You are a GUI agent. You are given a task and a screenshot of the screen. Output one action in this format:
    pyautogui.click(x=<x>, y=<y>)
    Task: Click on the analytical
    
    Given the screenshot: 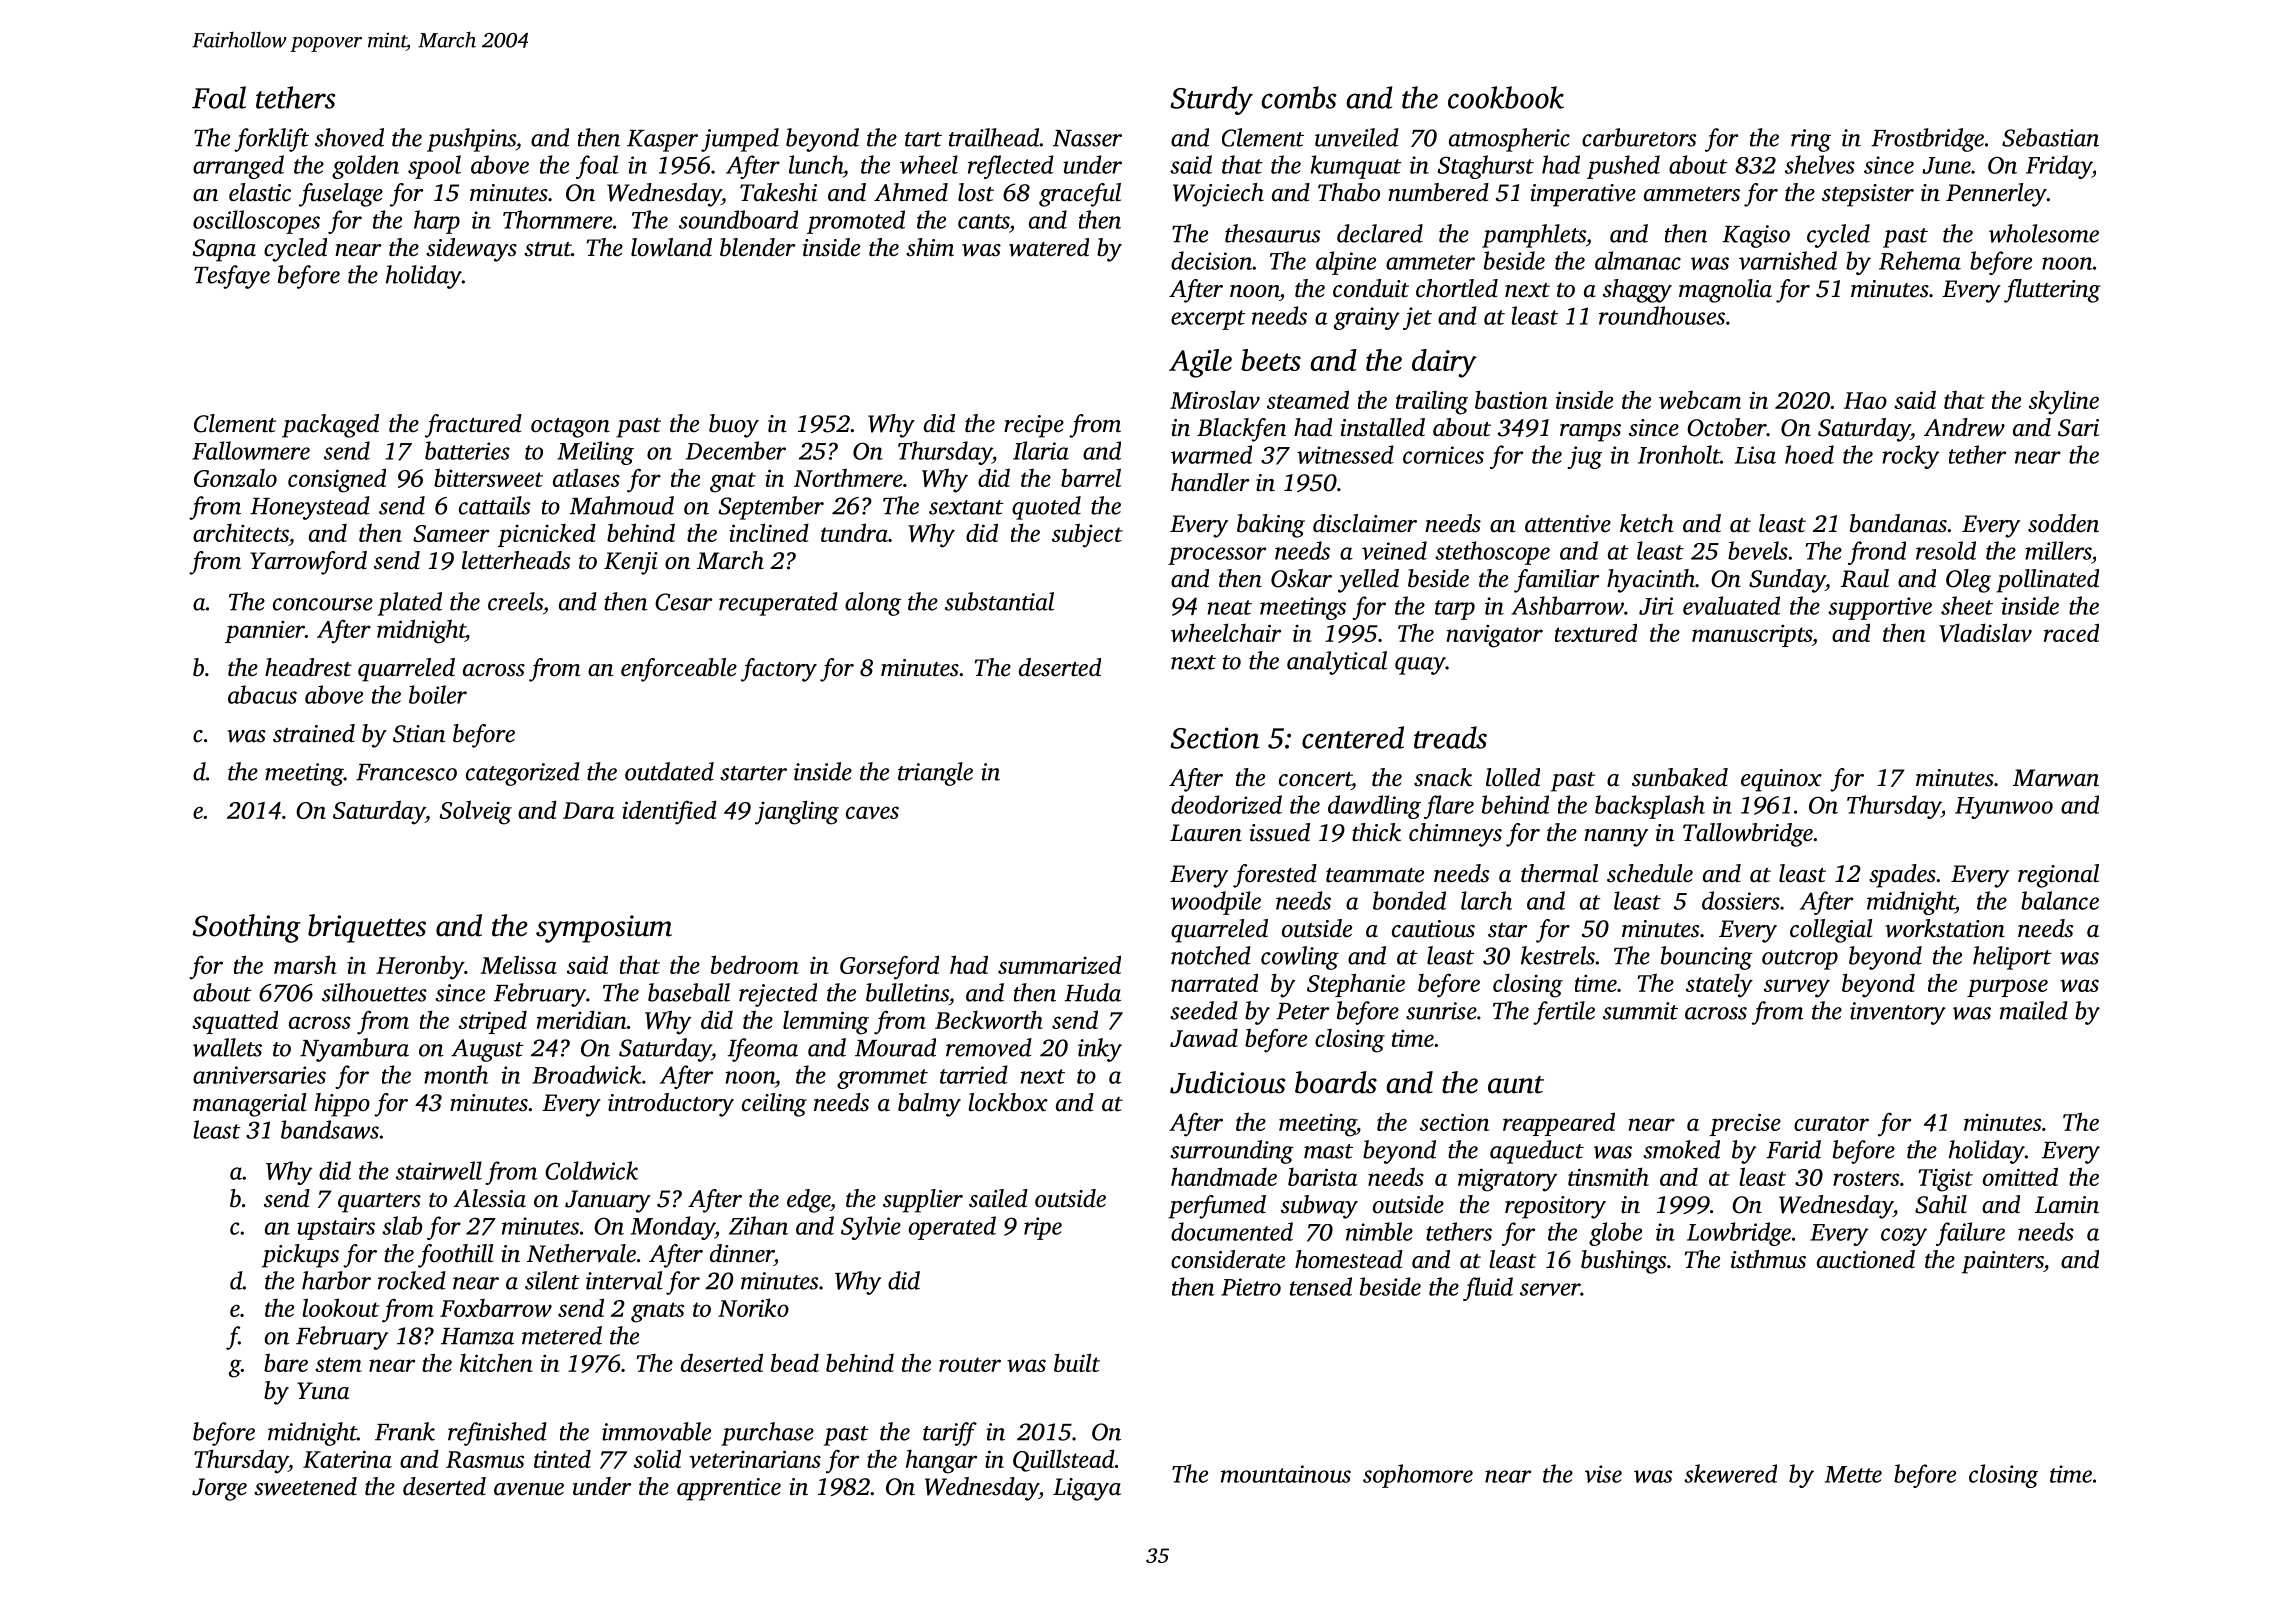 What is the action you would take?
    pyautogui.click(x=1337, y=663)
